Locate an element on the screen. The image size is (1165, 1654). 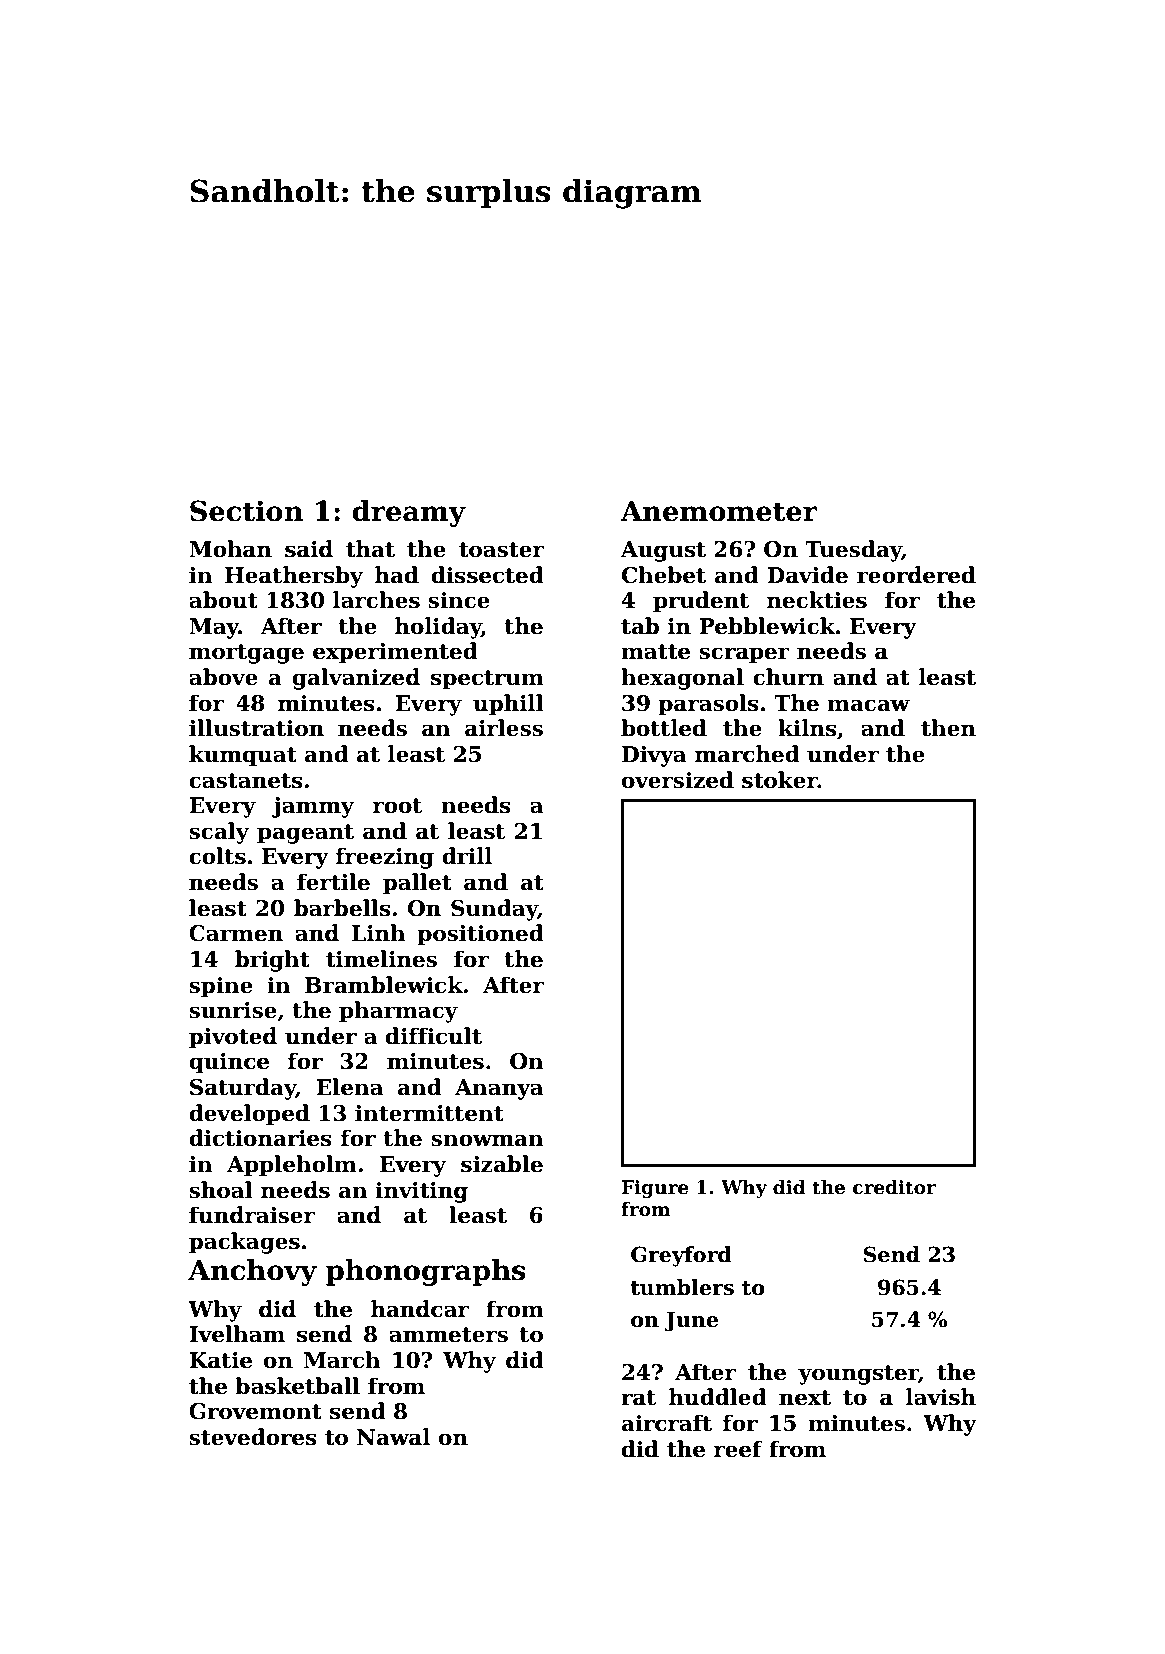
Divya is located at coordinates (654, 756).
